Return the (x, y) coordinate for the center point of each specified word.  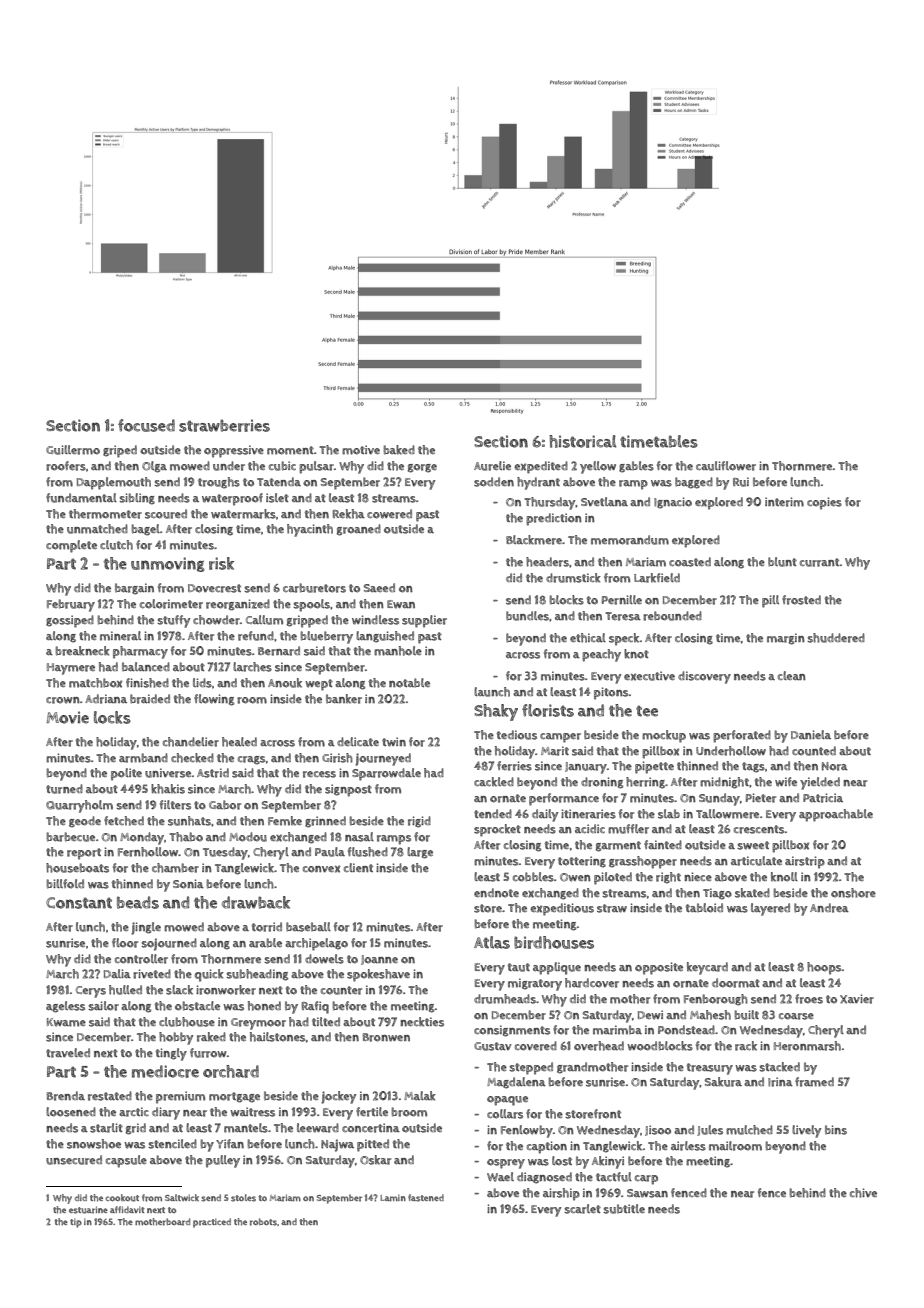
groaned (359, 530)
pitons (611, 693)
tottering (582, 862)
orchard (231, 1071)
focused (146, 425)
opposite (659, 968)
